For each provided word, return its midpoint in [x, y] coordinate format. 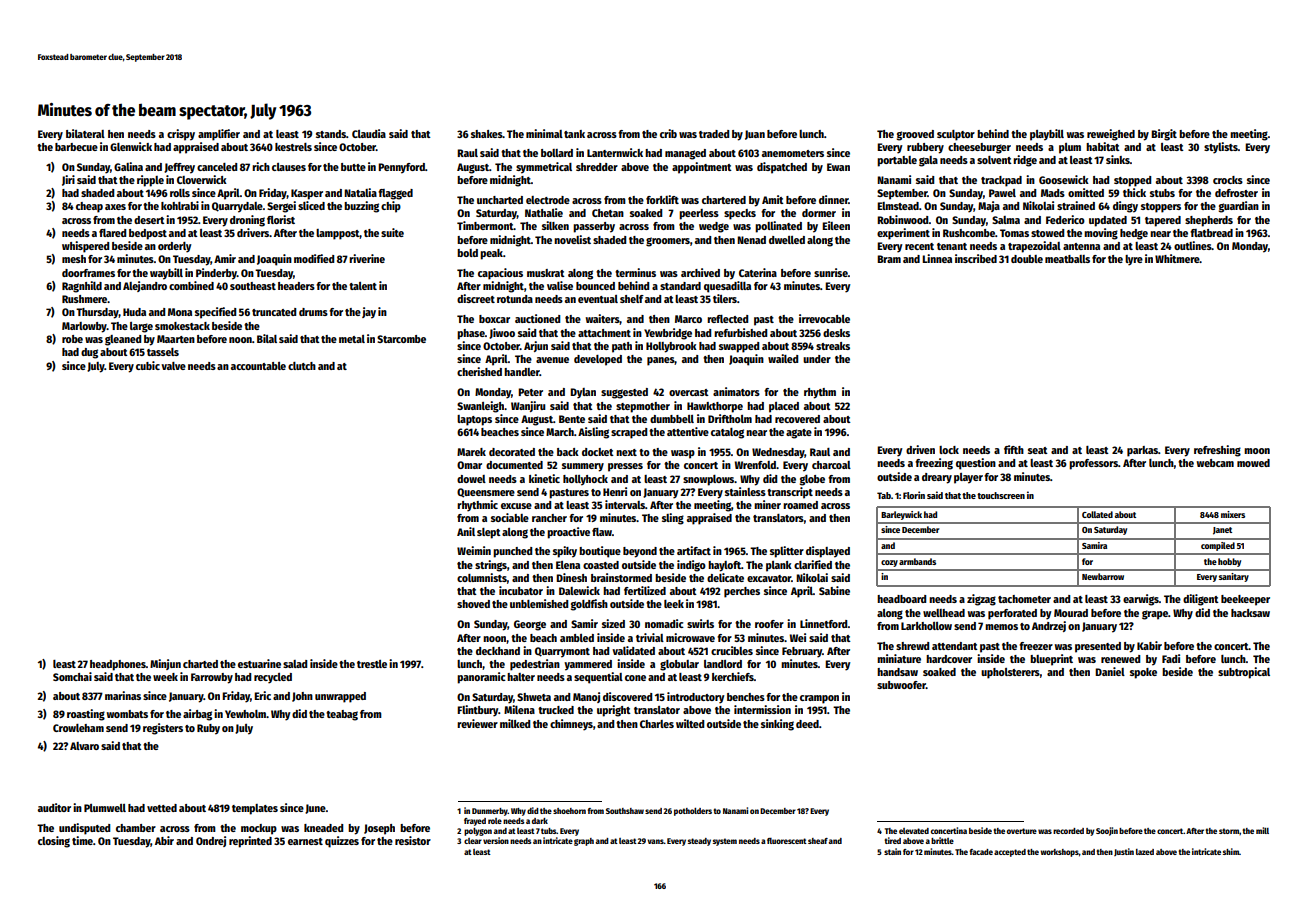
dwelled [787, 240]
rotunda [515, 299]
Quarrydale [237, 207]
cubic [148, 365]
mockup [259, 829]
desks [836, 333]
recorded [1068, 831]
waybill [166, 274]
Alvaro [84, 746]
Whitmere [1177, 258]
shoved [473, 604]
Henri [615, 491]
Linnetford [824, 623]
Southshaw [625, 811]
